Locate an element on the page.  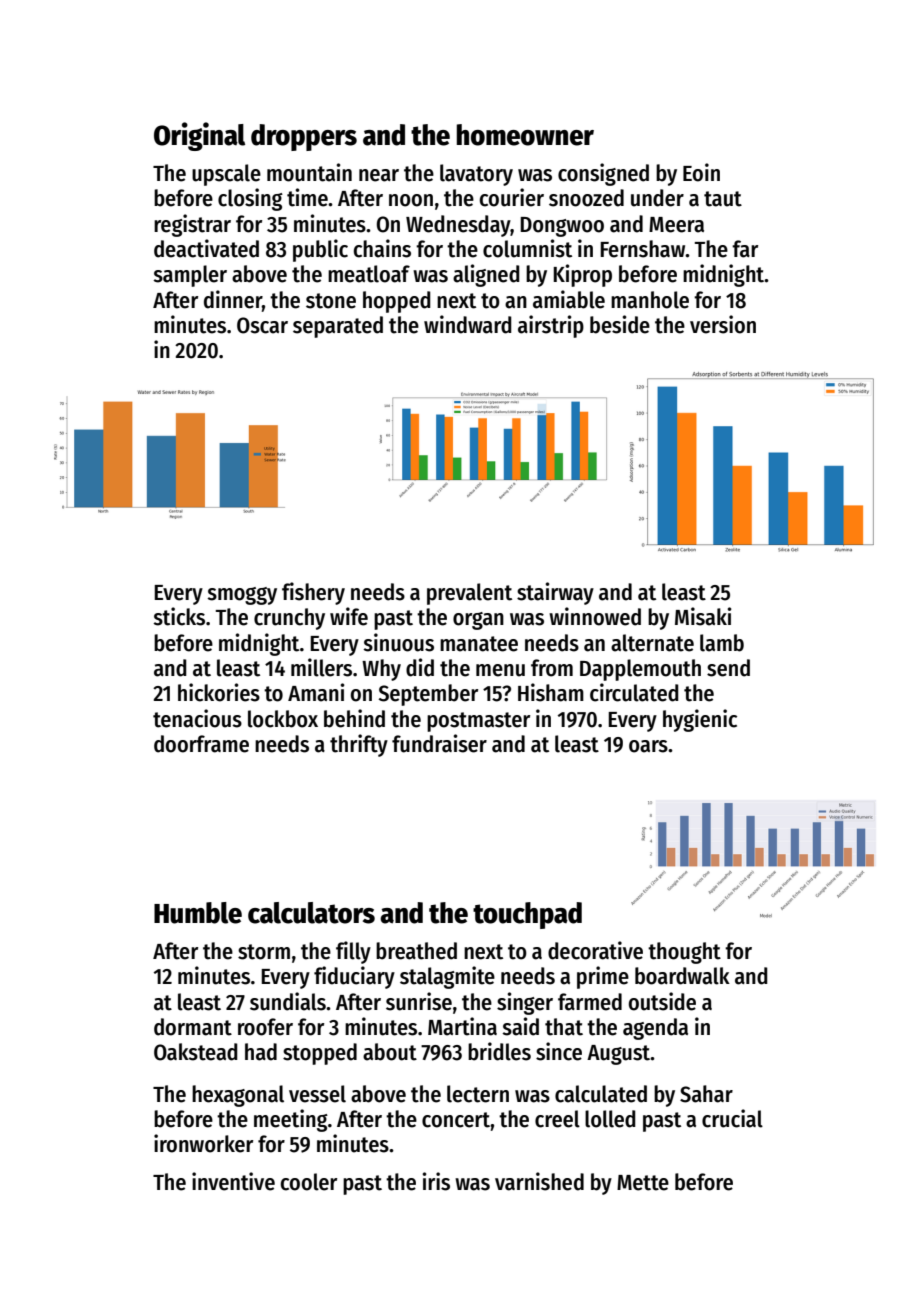
crucial is located at coordinates (732, 1118).
